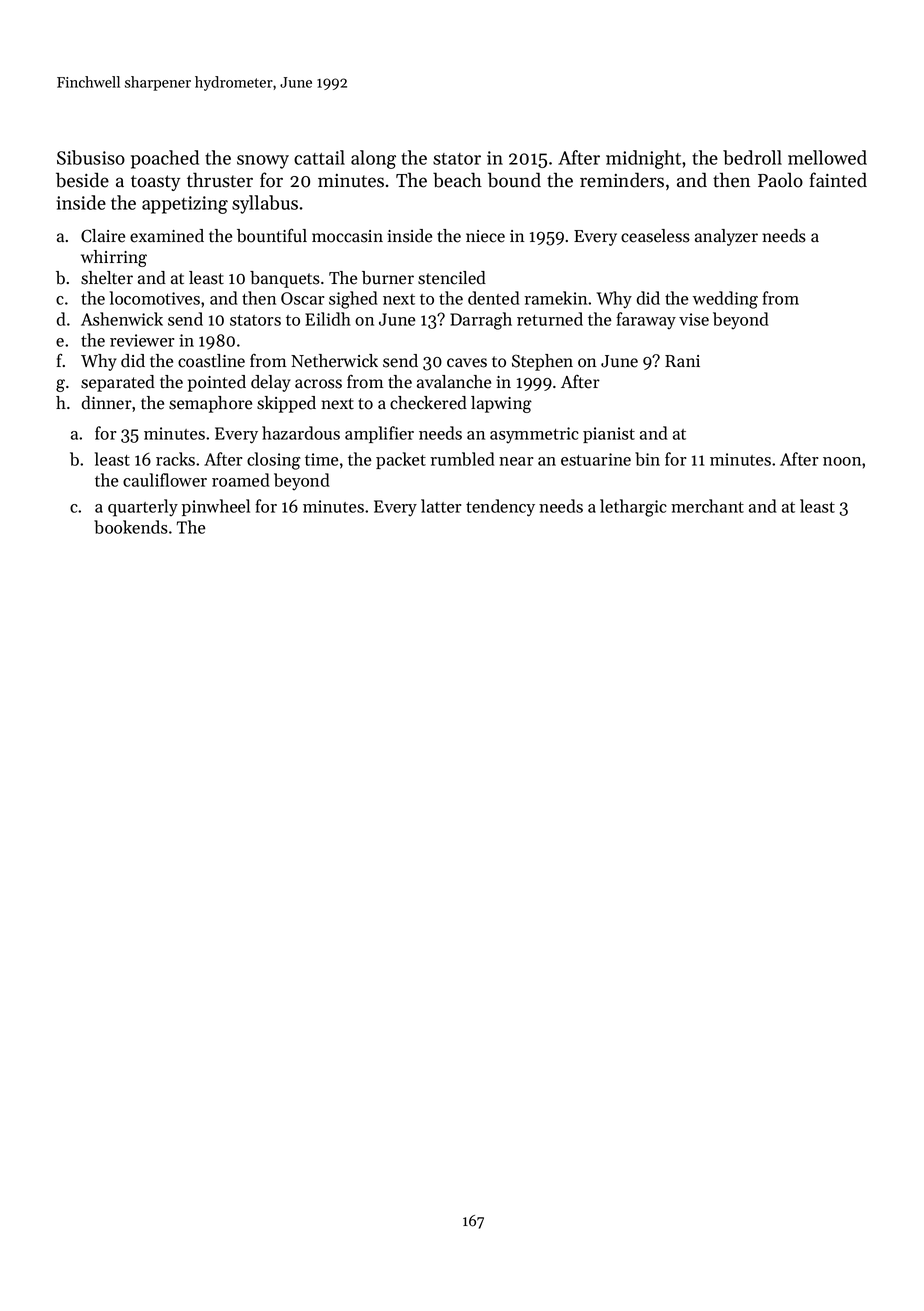  Describe the element at coordinates (165, 480) in the document. I see `cauliflower` at that location.
